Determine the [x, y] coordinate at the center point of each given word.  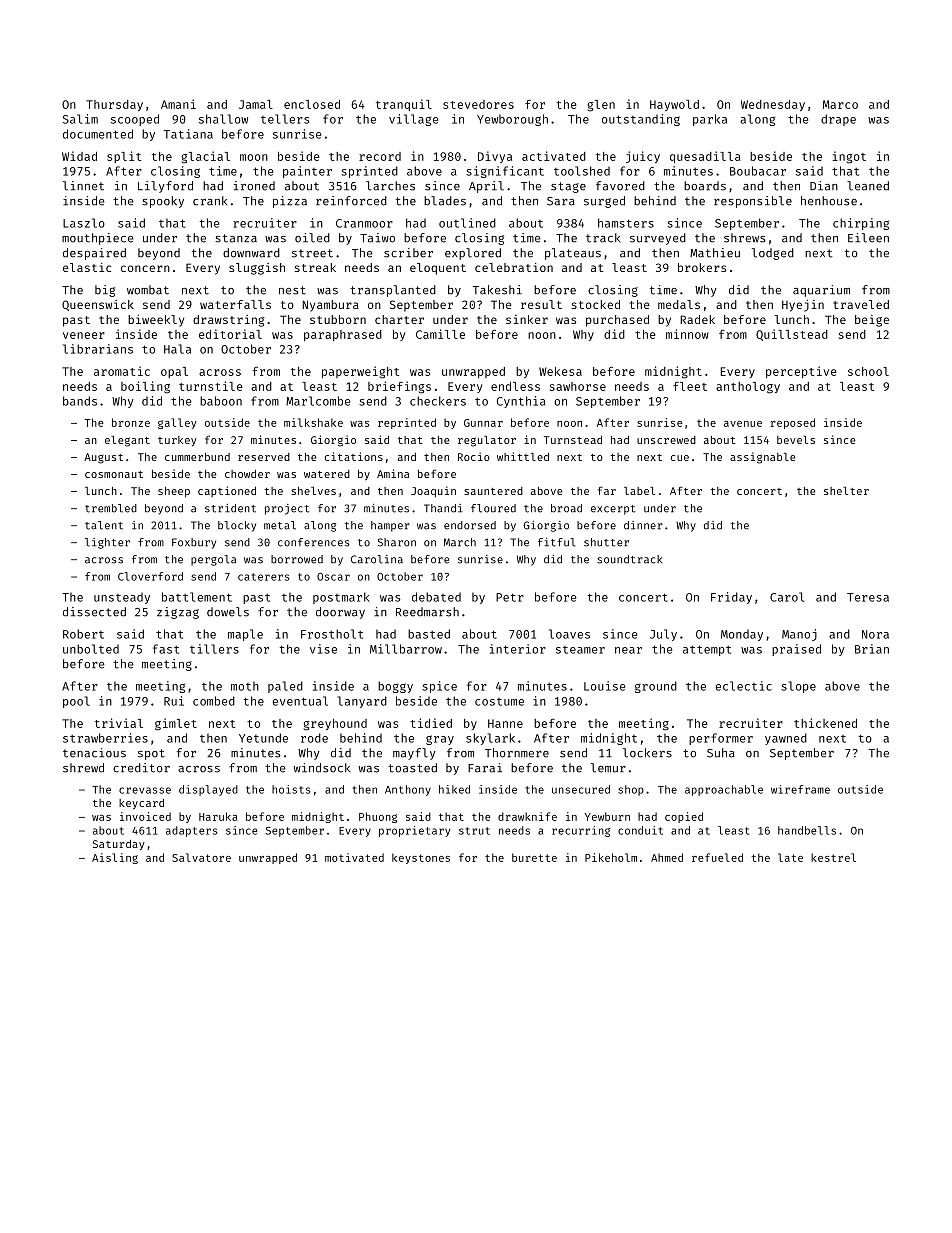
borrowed [297, 559]
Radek [697, 319]
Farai [485, 768]
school [868, 371]
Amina [393, 473]
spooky [163, 202]
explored [473, 254]
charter [399, 319]
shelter [846, 491]
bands [80, 401]
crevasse [145, 790]
